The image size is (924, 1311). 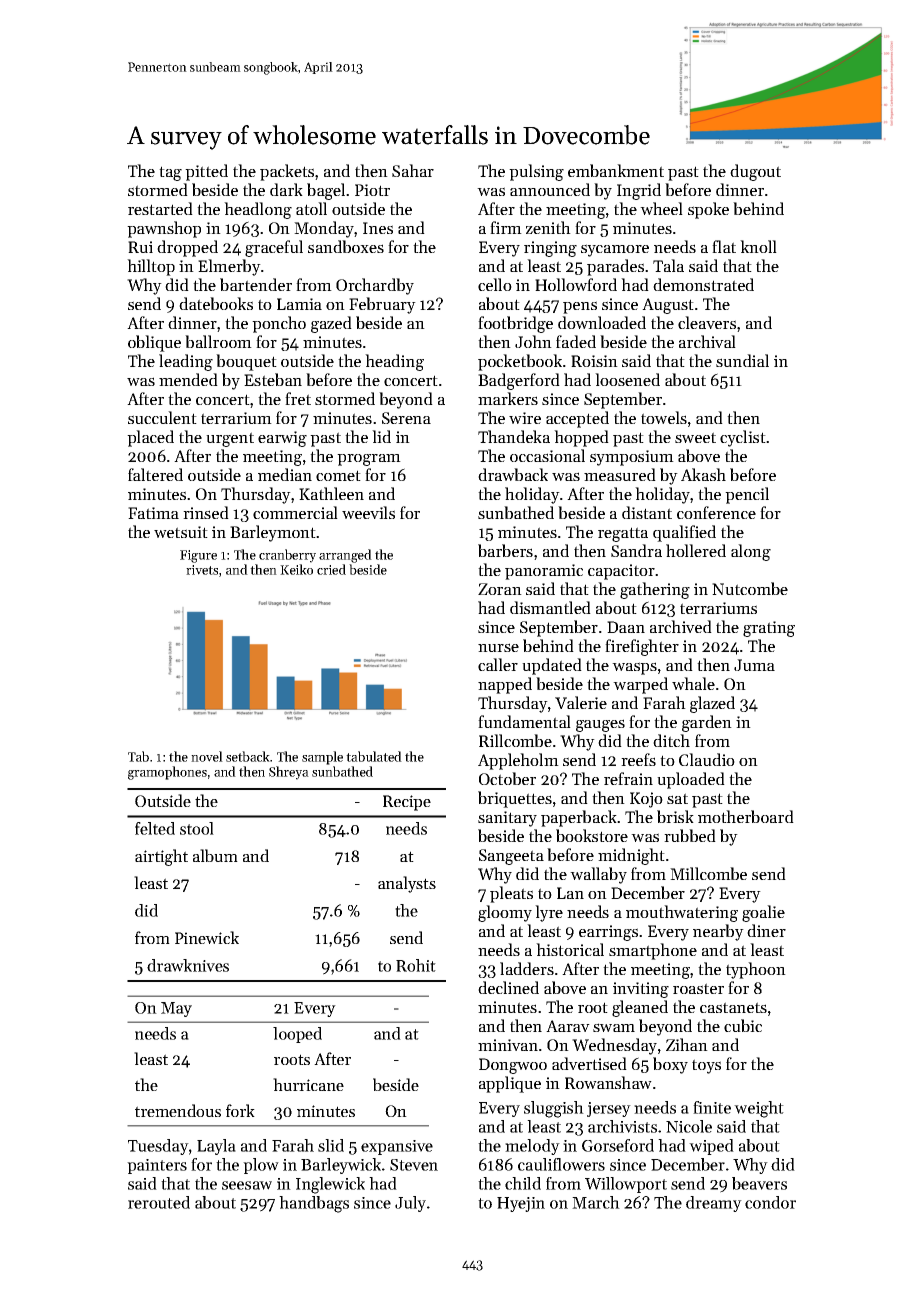 I want to click on Recipe, so click(x=407, y=803).
